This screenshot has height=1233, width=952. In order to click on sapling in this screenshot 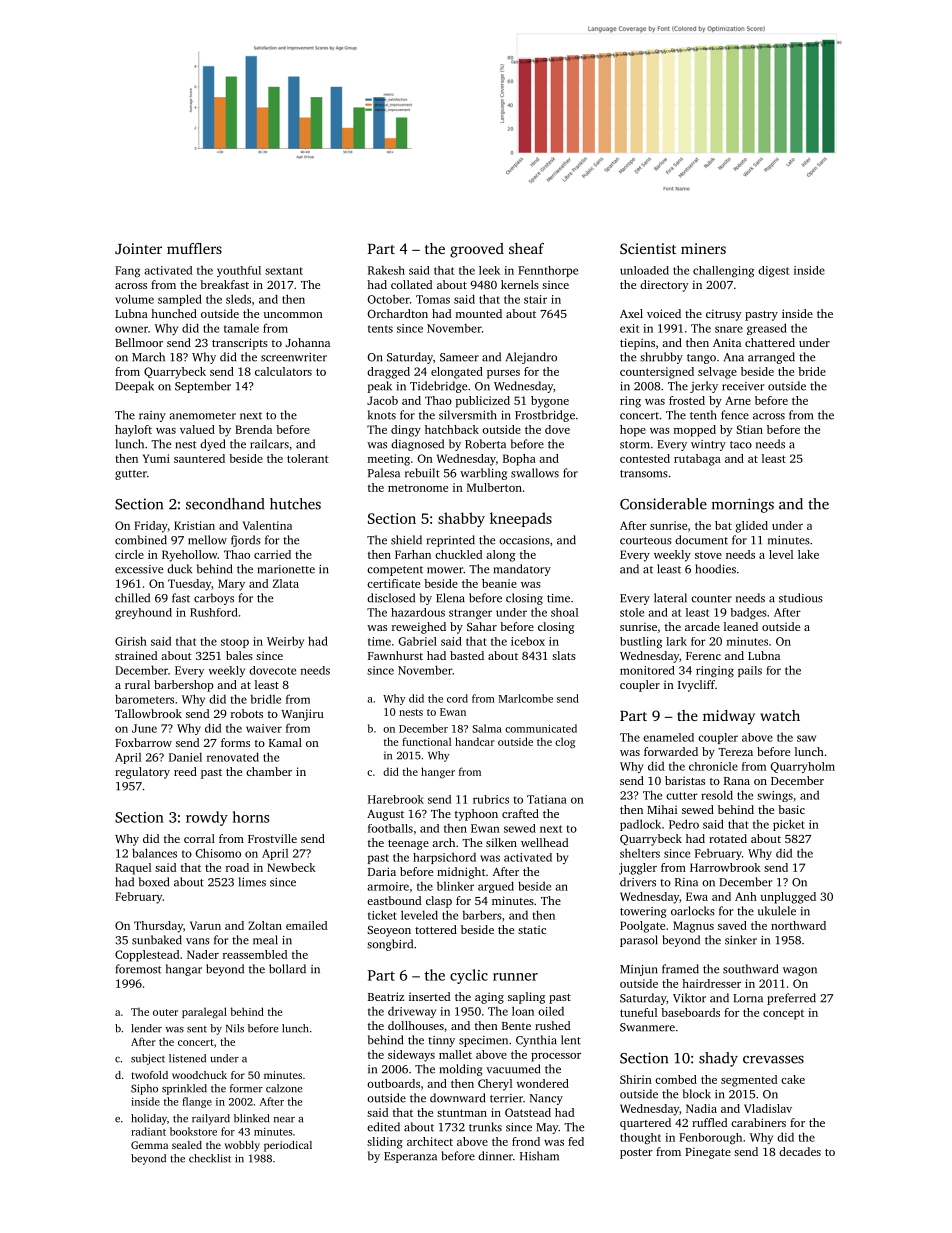, I will do `click(526, 998)`.
